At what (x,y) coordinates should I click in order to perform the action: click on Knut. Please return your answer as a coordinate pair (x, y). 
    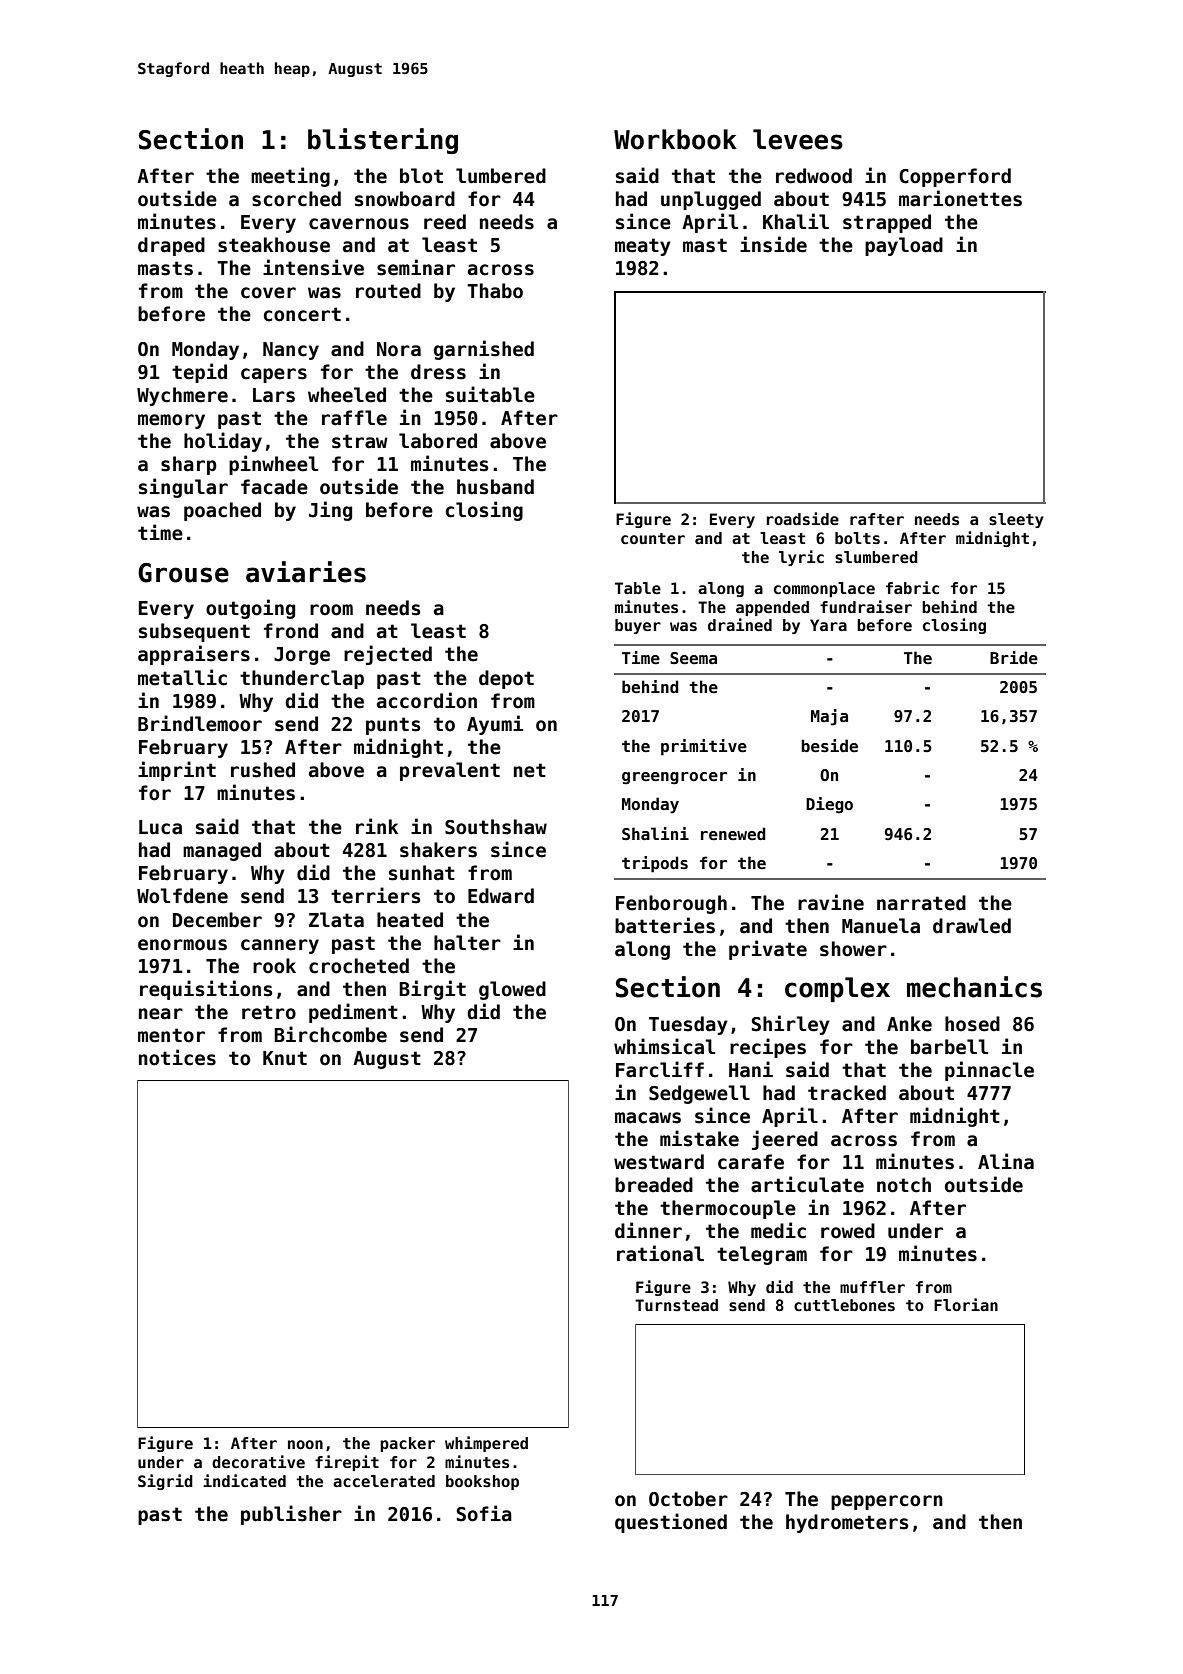
    Looking at the image, I should click on (285, 1058).
